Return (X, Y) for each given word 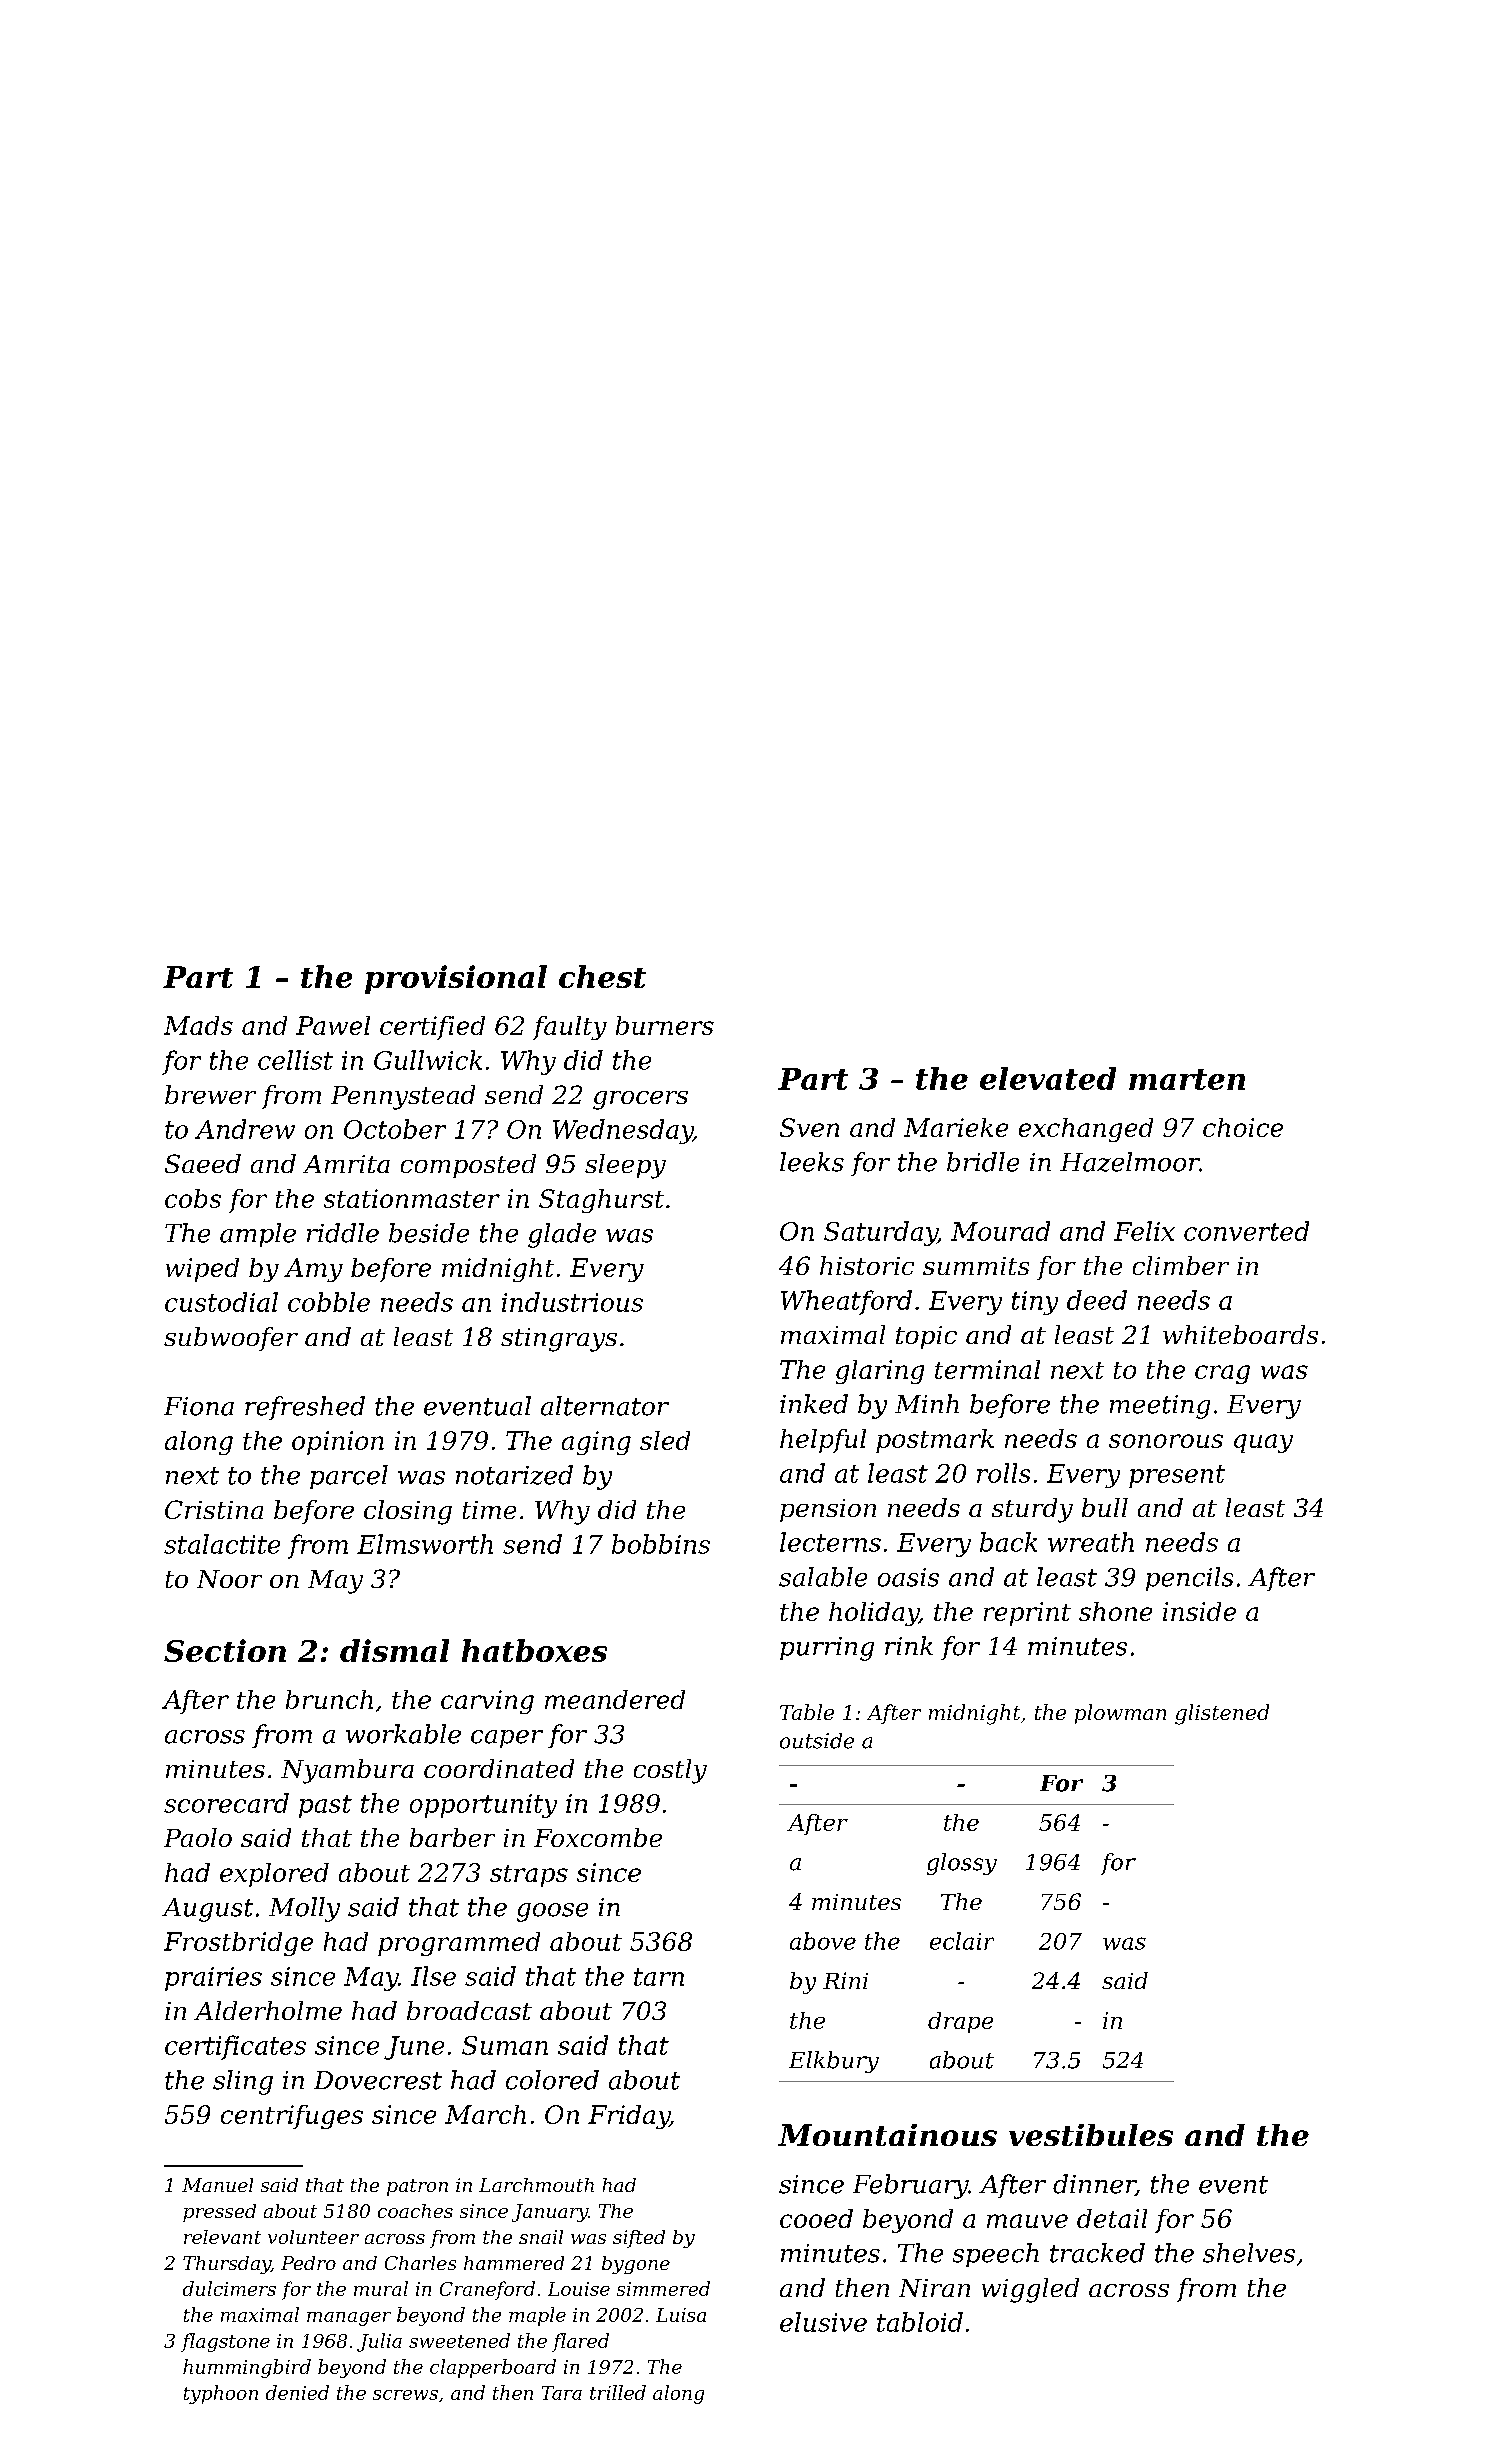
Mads (198, 1025)
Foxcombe (598, 1837)
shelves (1249, 2253)
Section (225, 1650)
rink (909, 1645)
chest (602, 976)
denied (297, 2392)
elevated (1048, 1078)
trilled (618, 2392)
